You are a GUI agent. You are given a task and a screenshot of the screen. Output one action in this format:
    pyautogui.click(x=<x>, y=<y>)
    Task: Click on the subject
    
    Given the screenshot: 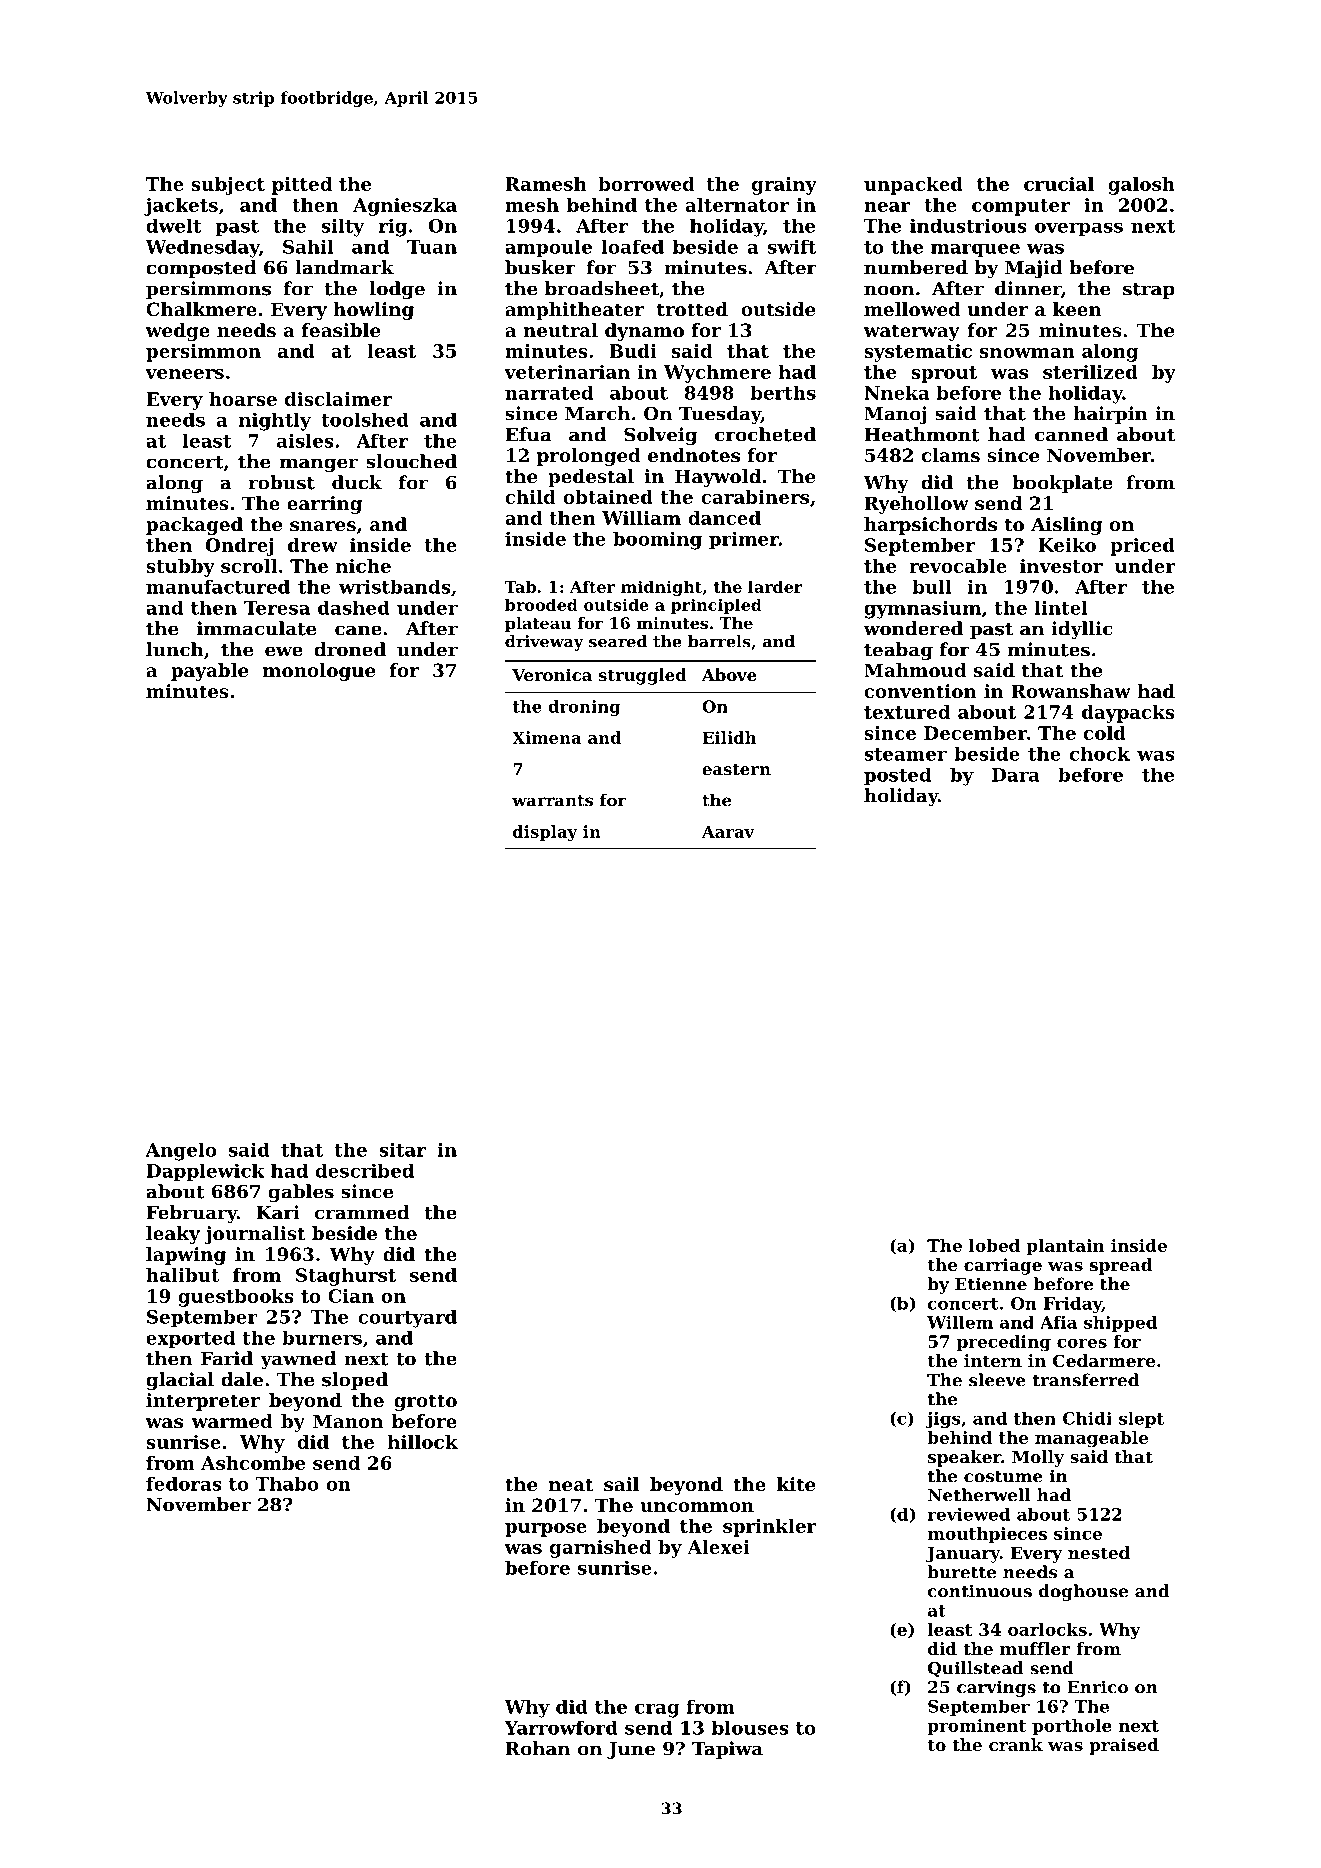 What is the action you would take?
    pyautogui.click(x=228, y=186)
